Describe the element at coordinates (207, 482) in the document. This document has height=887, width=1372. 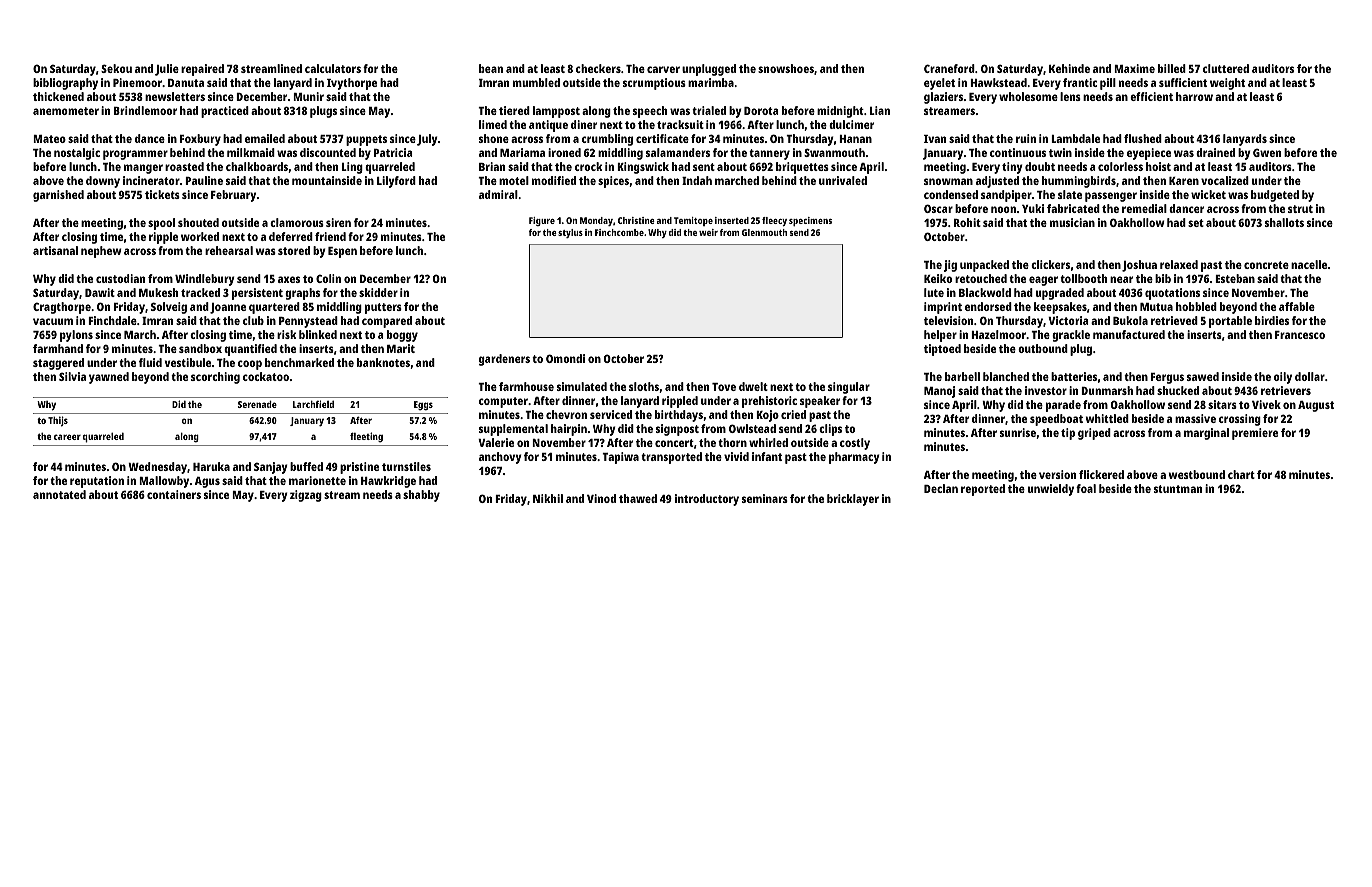
I see `Agus` at that location.
